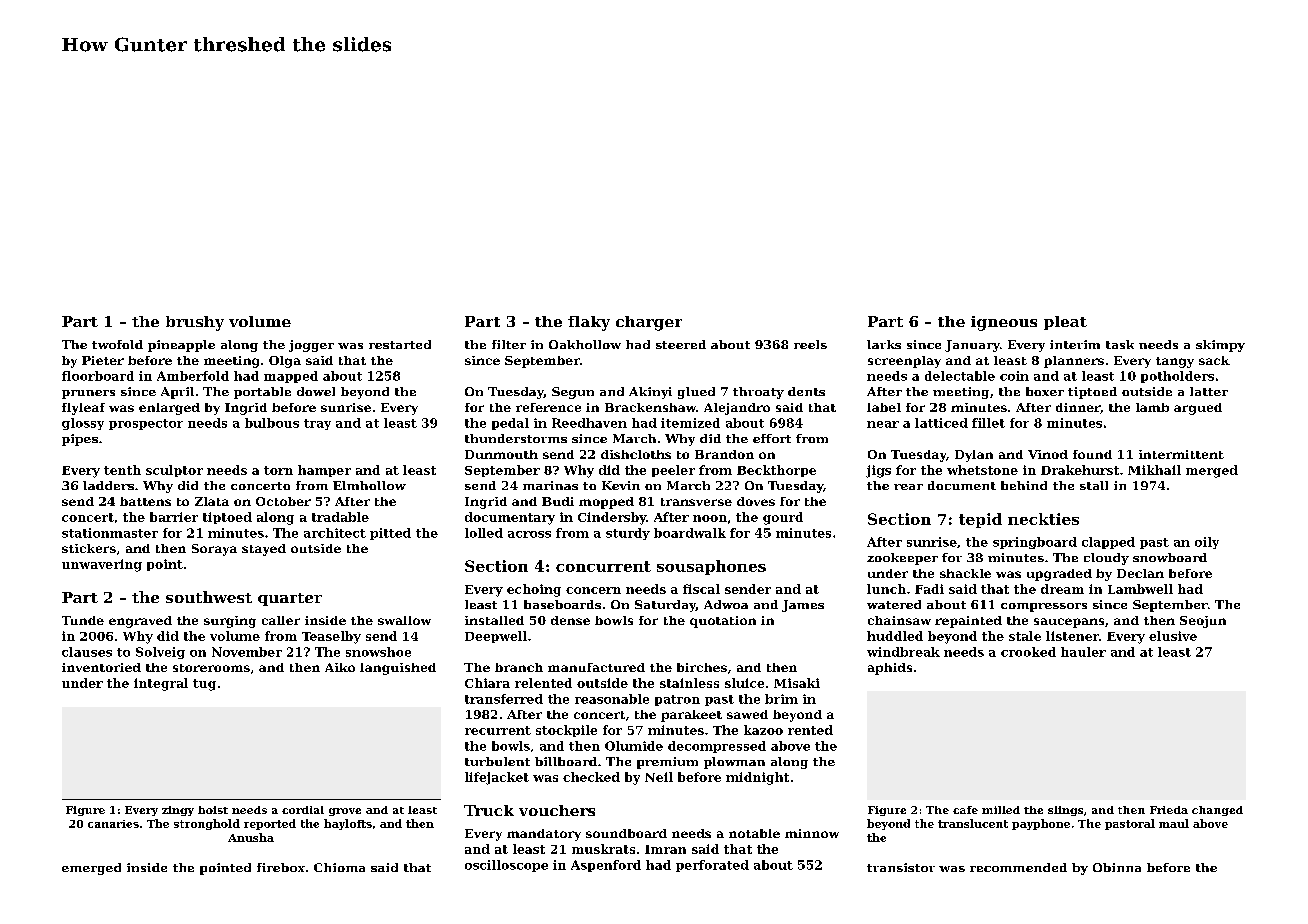 The height and width of the document is (924, 1308). Describe the element at coordinates (681, 344) in the document. I see `steered` at that location.
